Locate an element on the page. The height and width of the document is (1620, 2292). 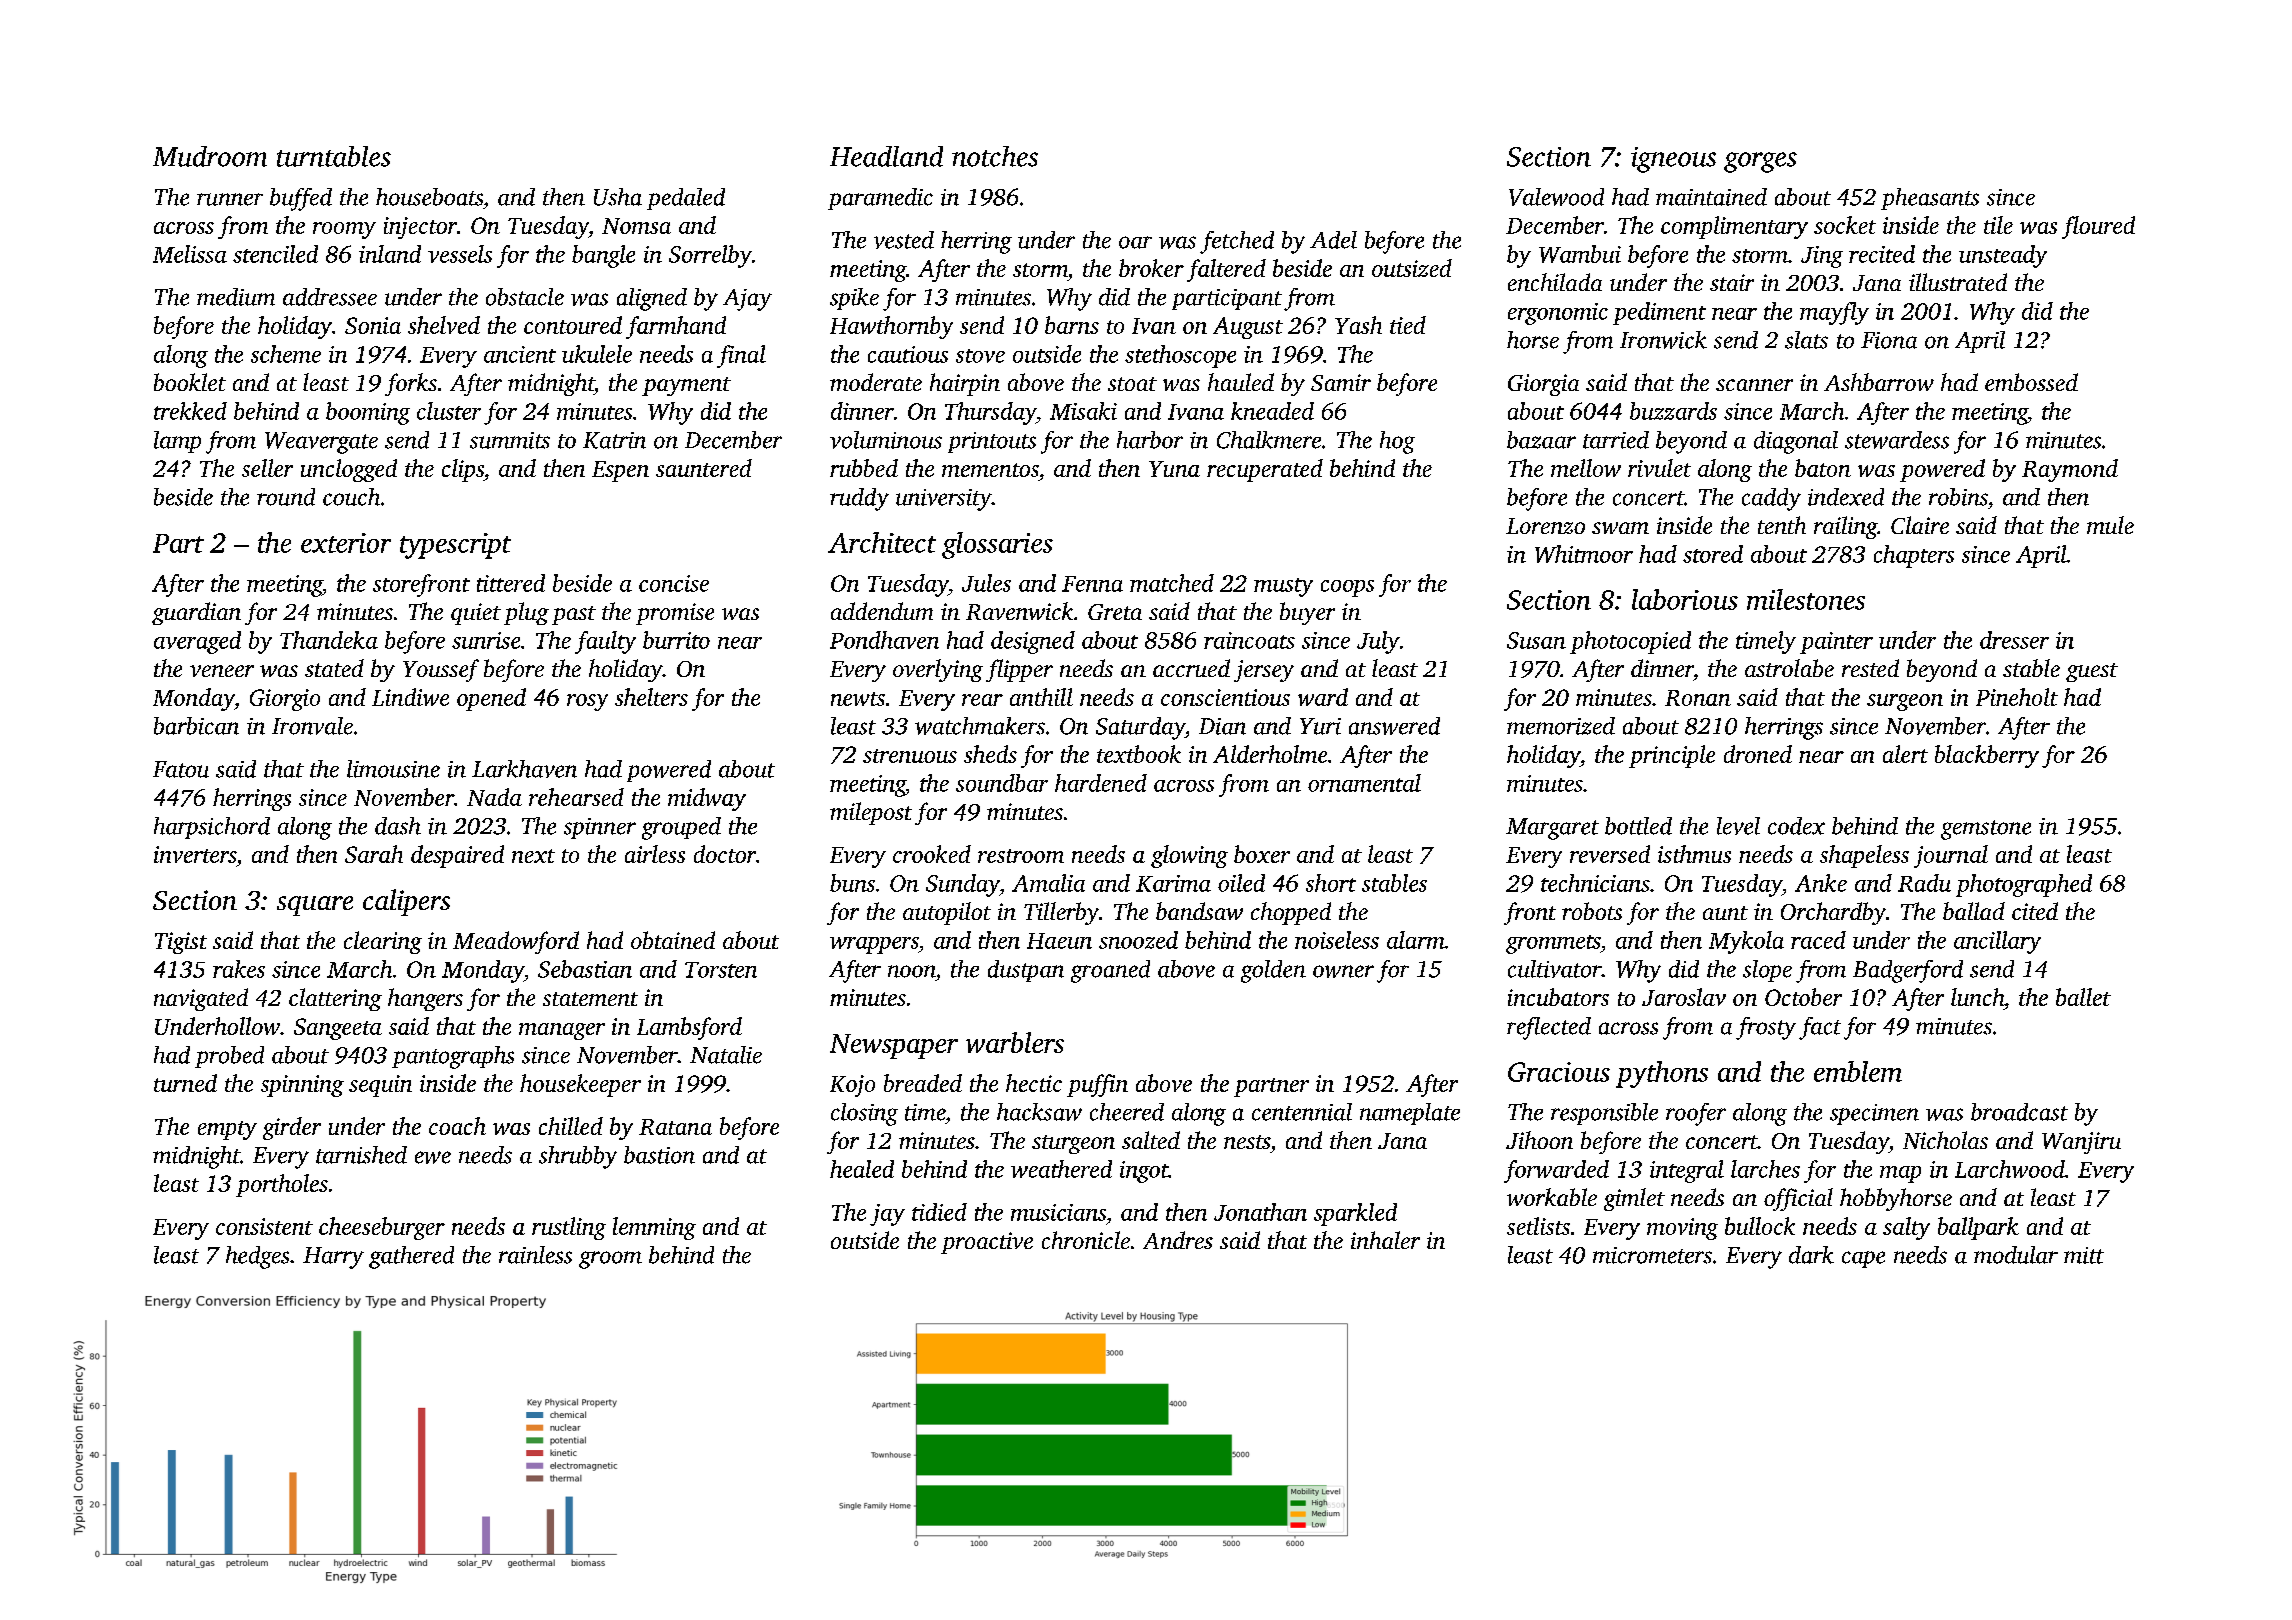
guest is located at coordinates (2092, 672).
